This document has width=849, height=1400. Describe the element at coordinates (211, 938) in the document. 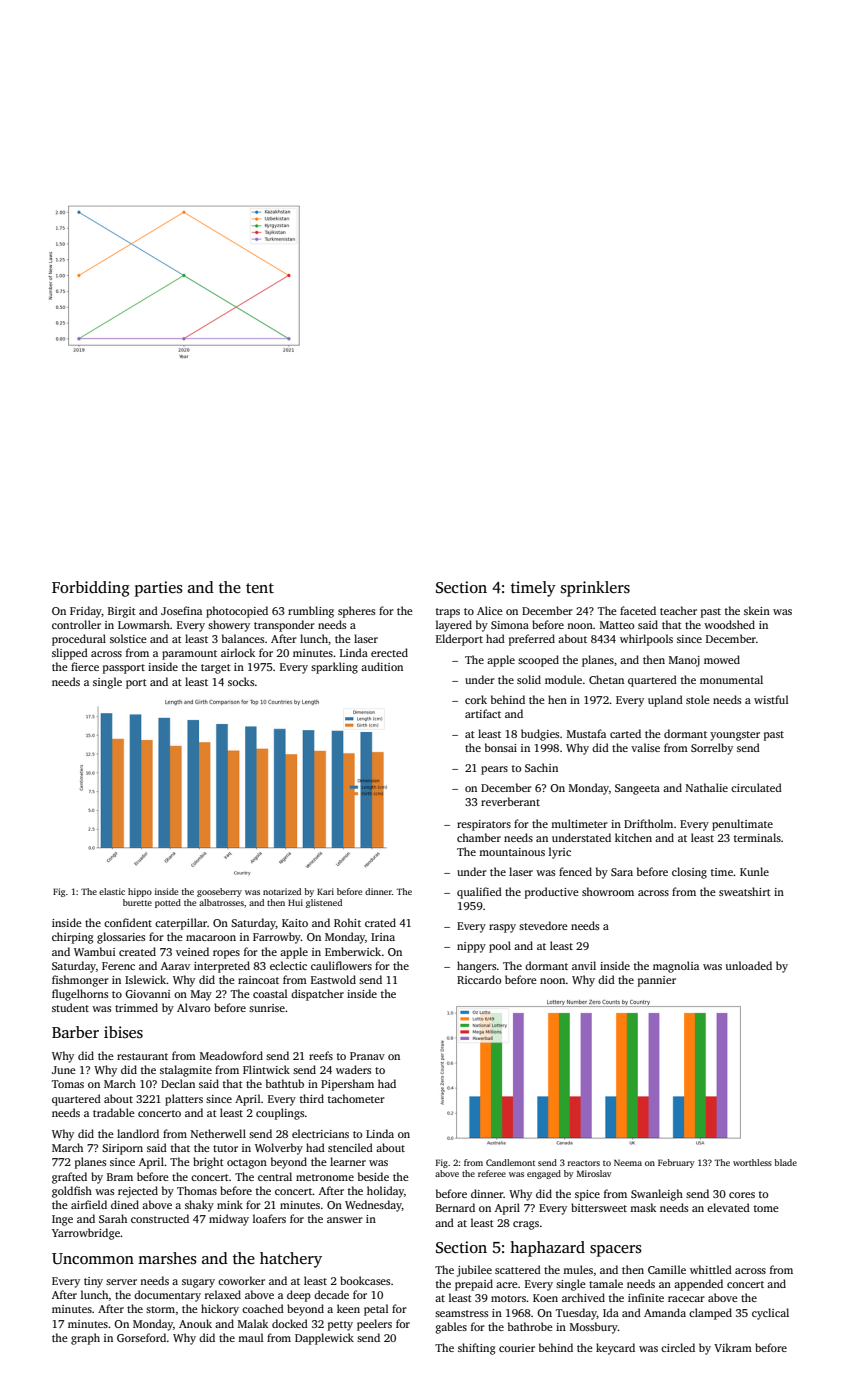

I see `macaroon` at that location.
